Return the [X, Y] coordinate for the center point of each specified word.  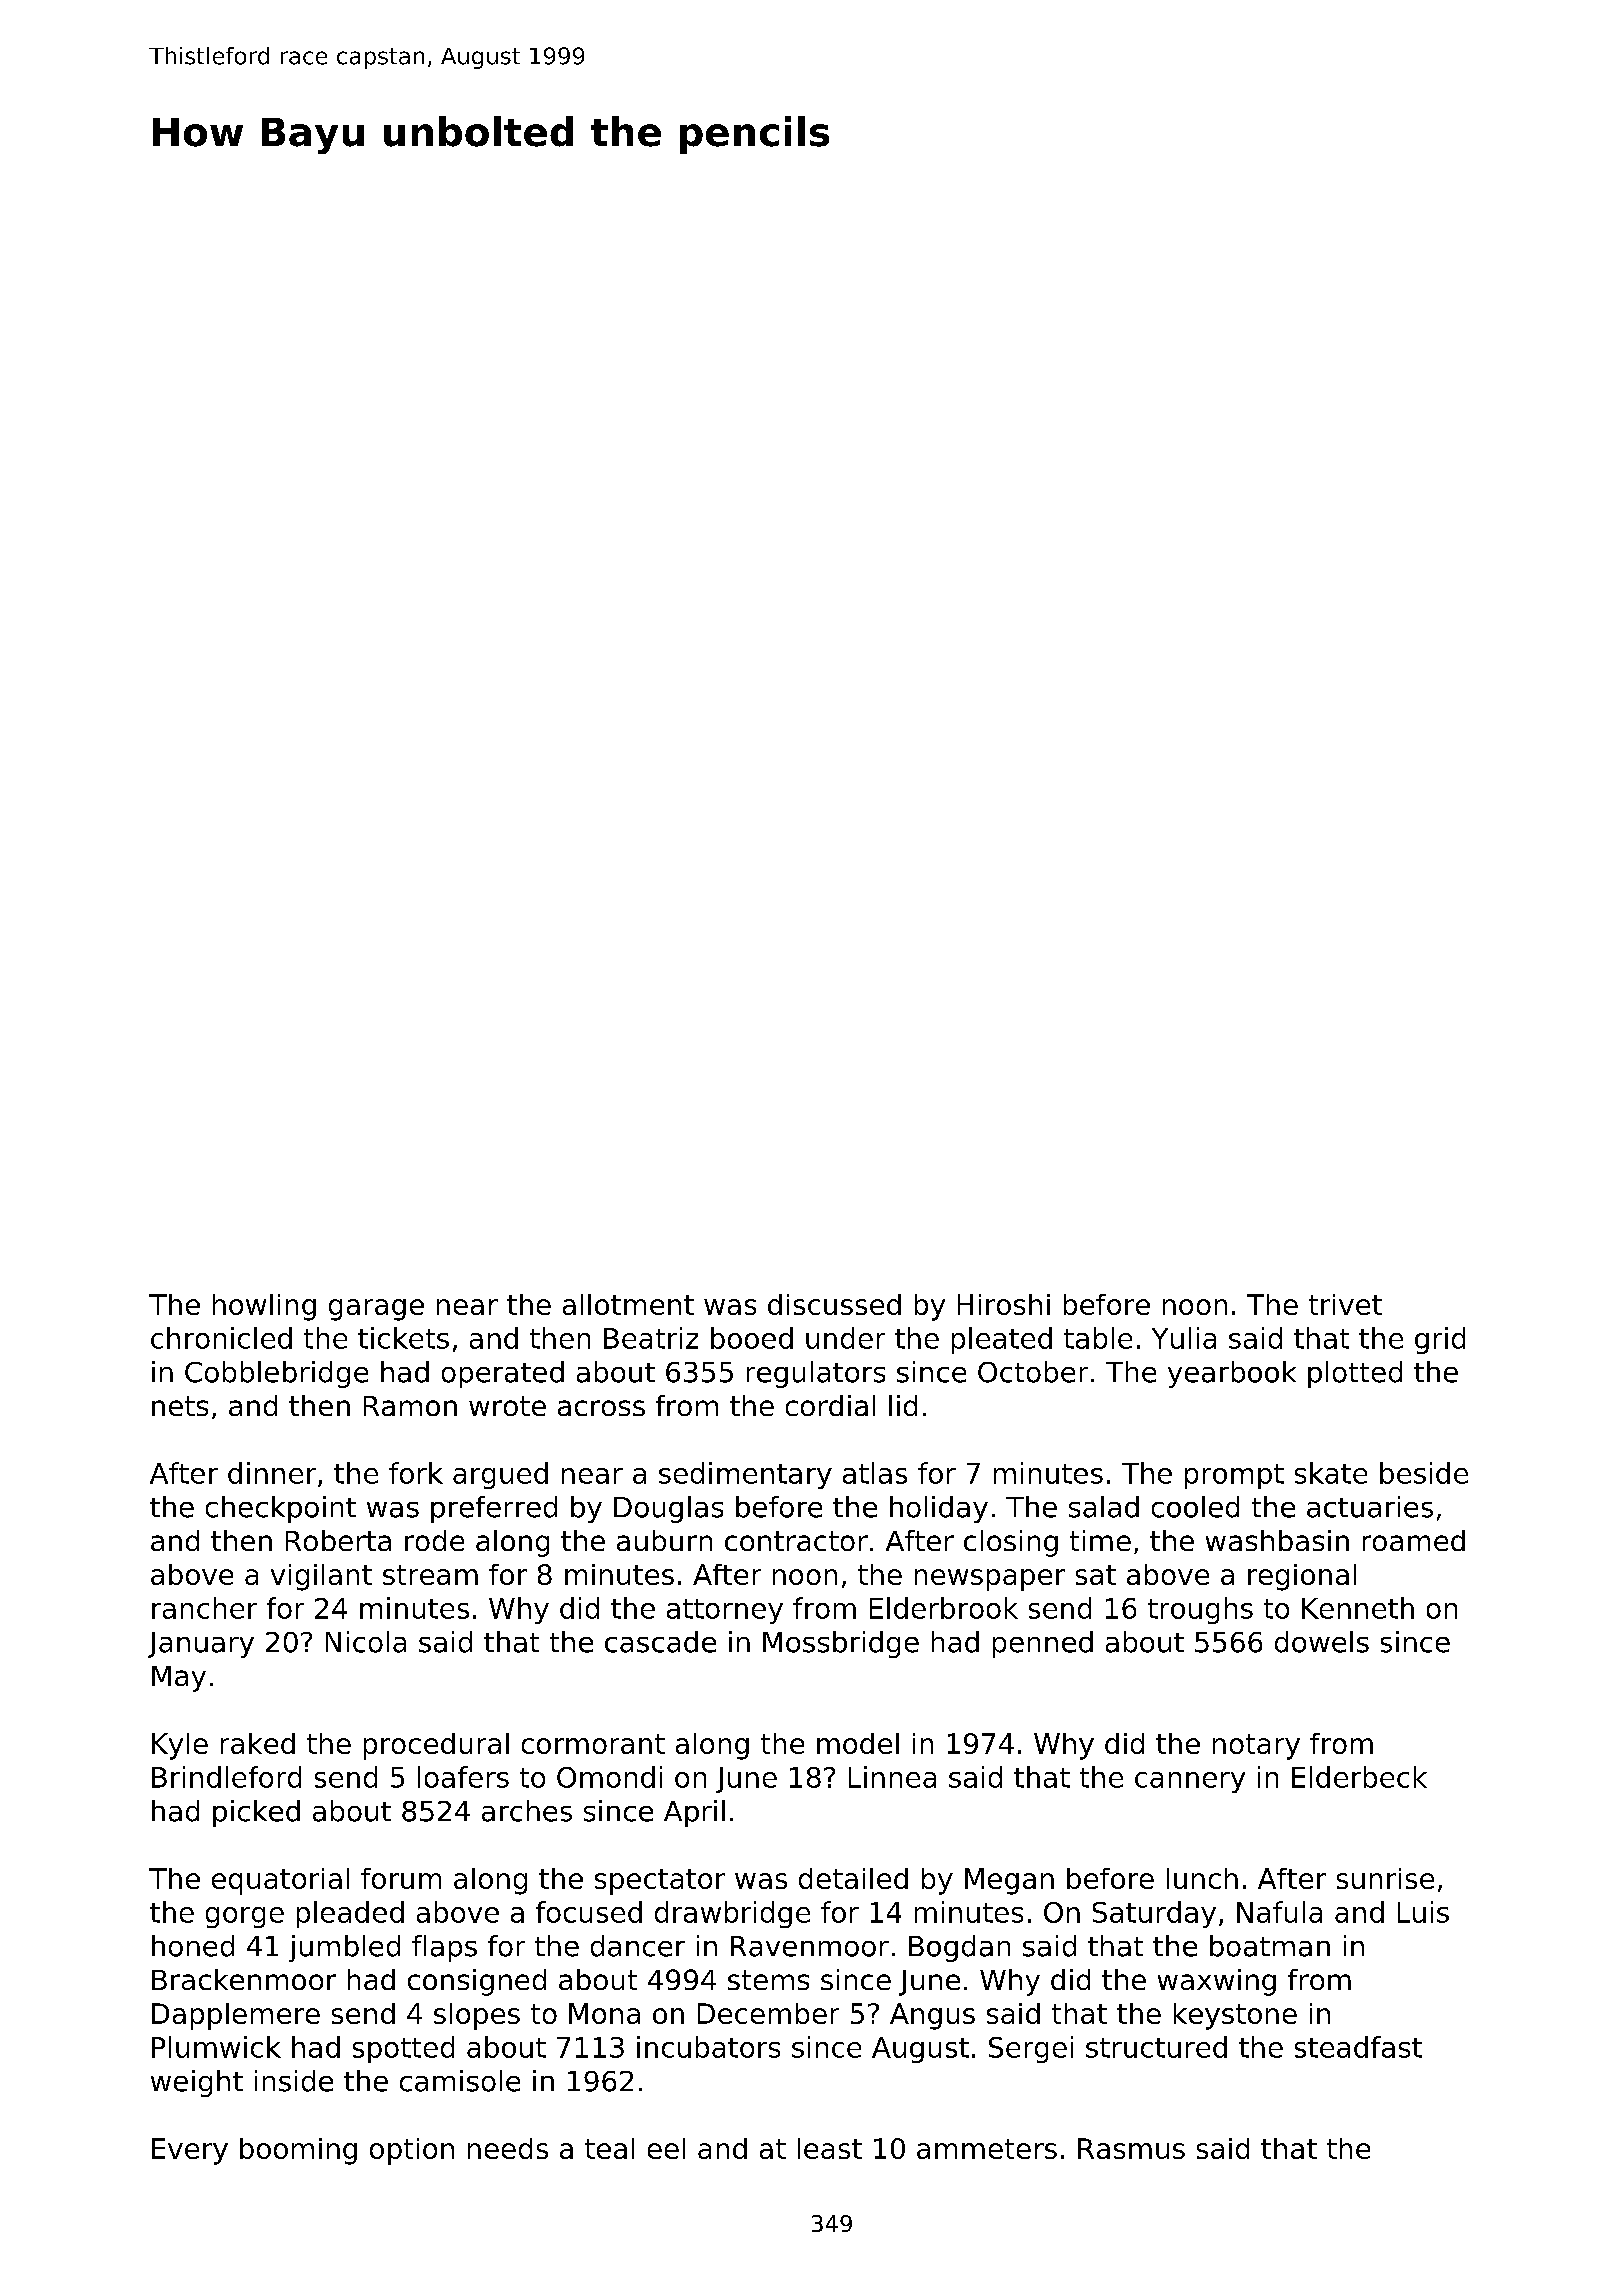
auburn [664, 1540]
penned [1043, 1644]
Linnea [892, 1777]
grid [1440, 1340]
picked [256, 1813]
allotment [628, 1304]
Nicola [366, 1642]
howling [264, 1307]
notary [1256, 1747]
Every [190, 2151]
